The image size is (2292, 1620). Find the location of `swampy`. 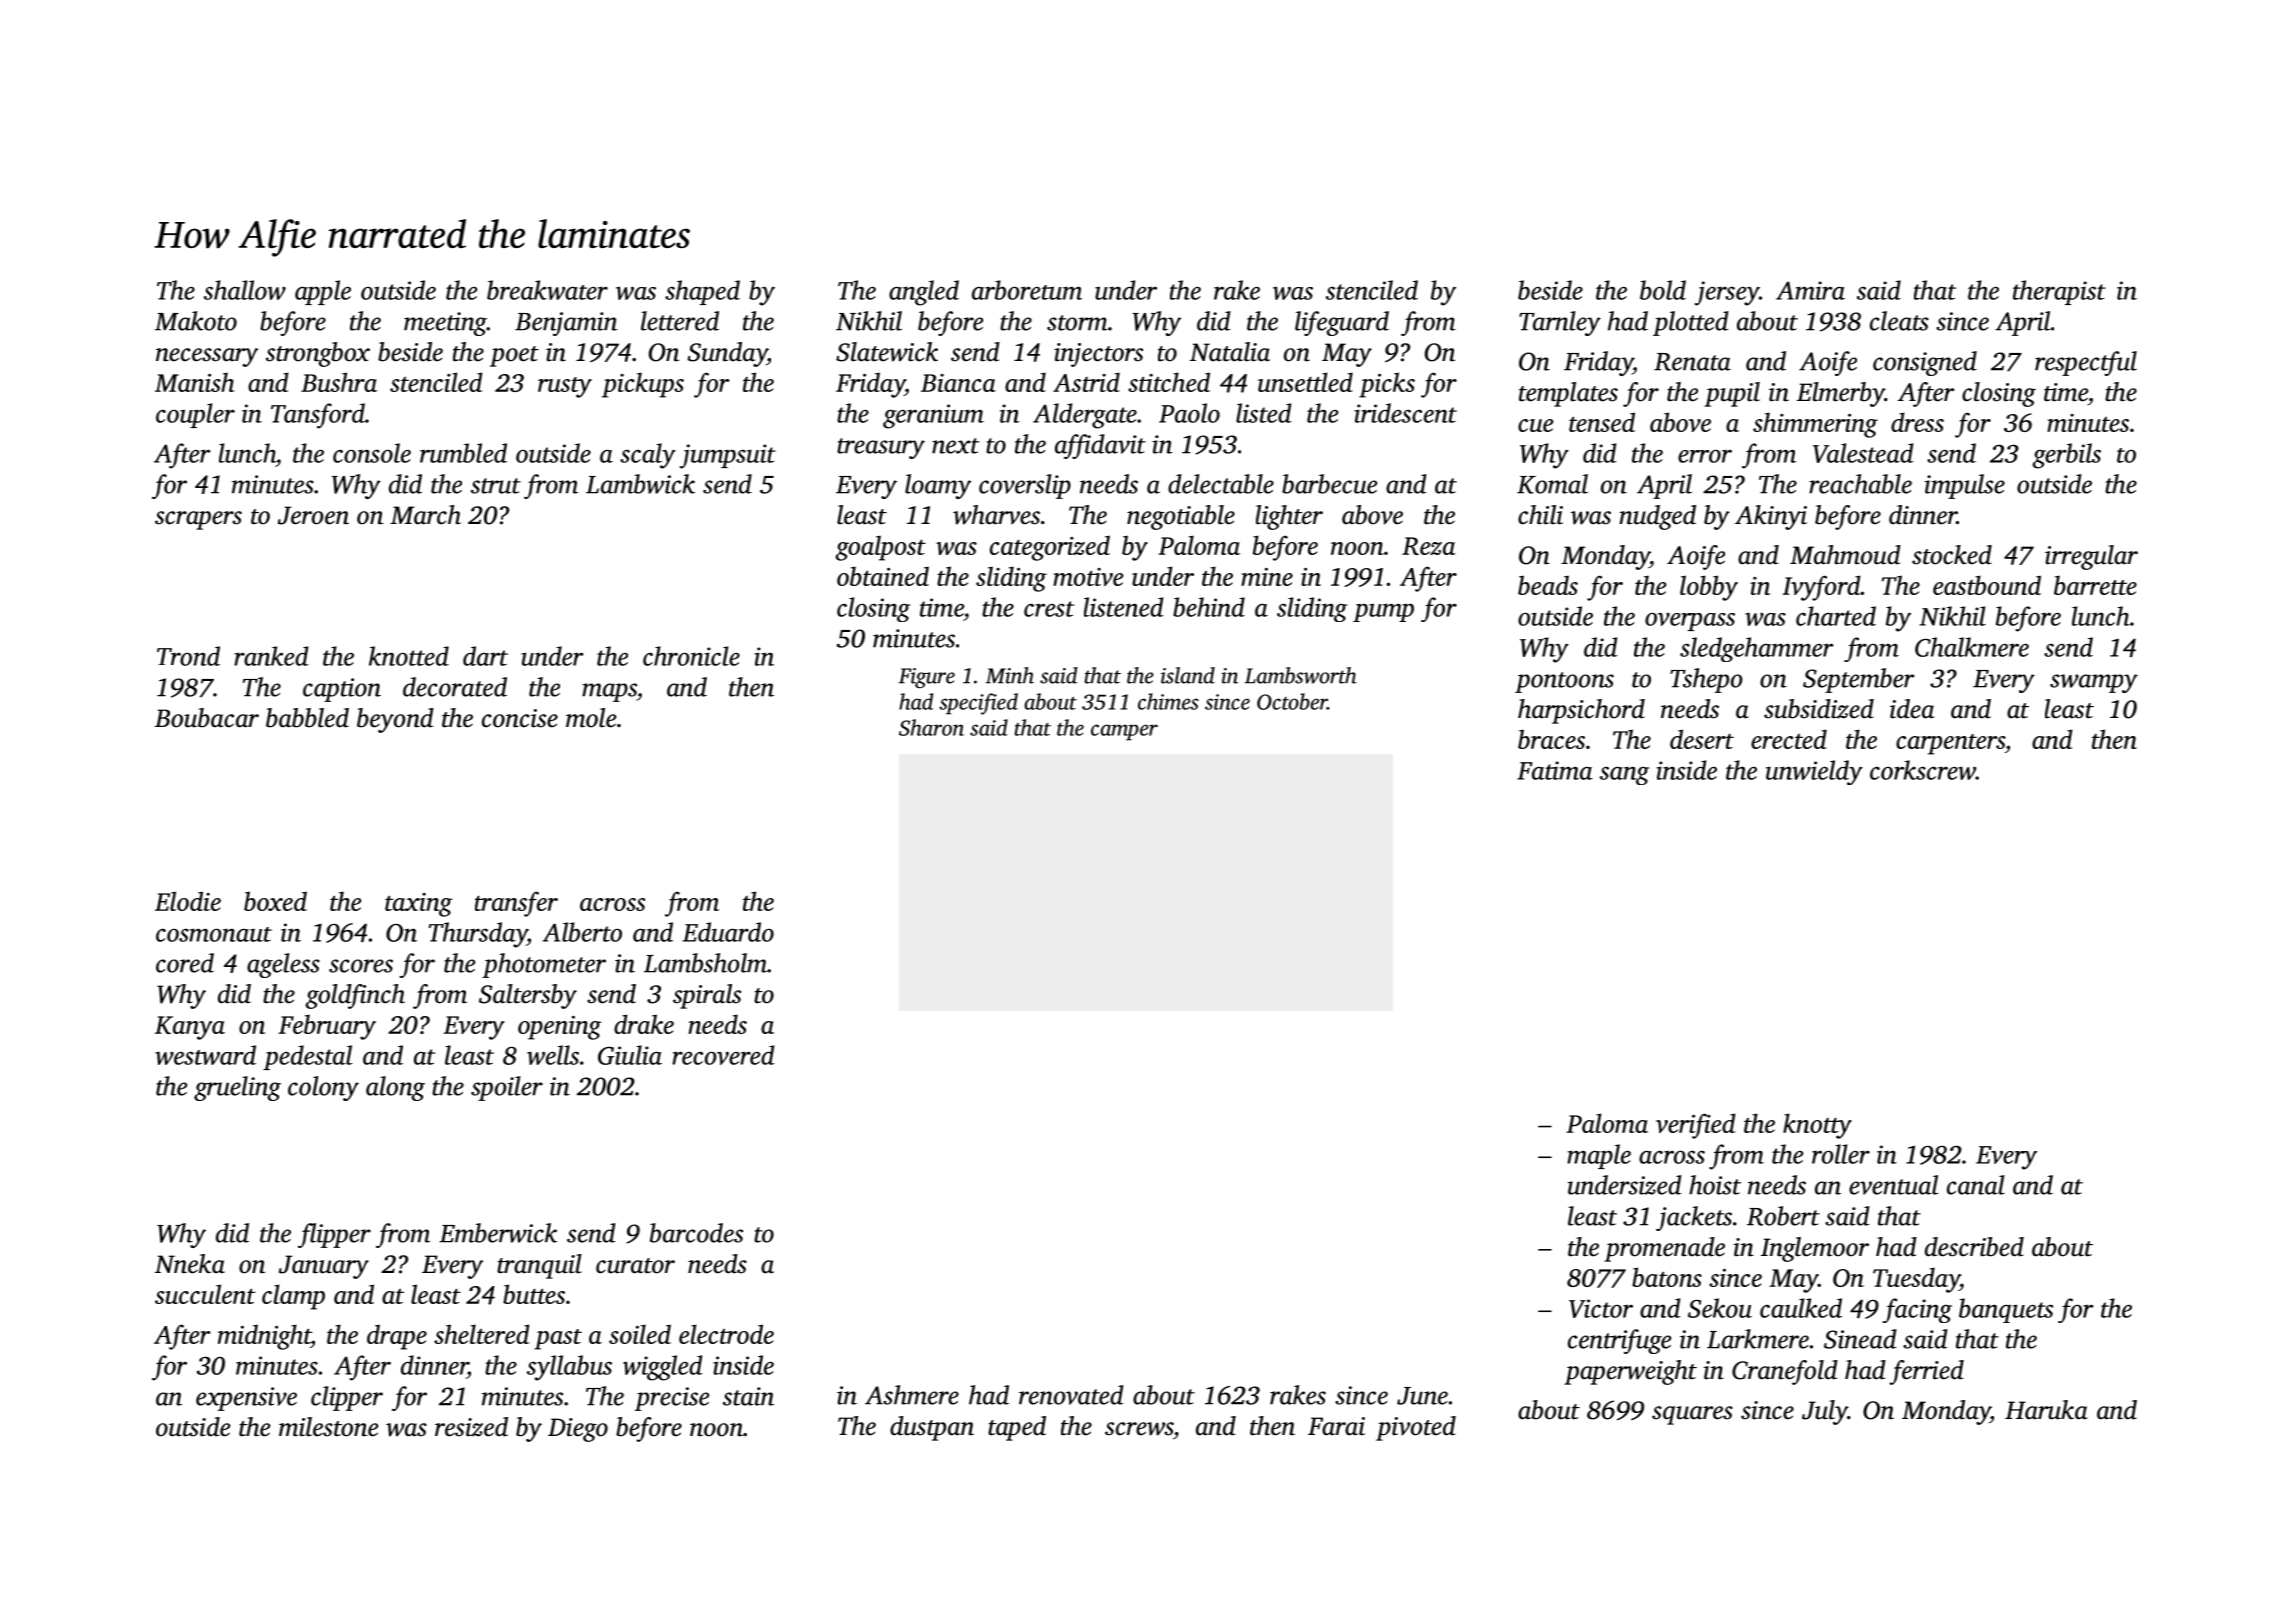

swampy is located at coordinates (2094, 683).
